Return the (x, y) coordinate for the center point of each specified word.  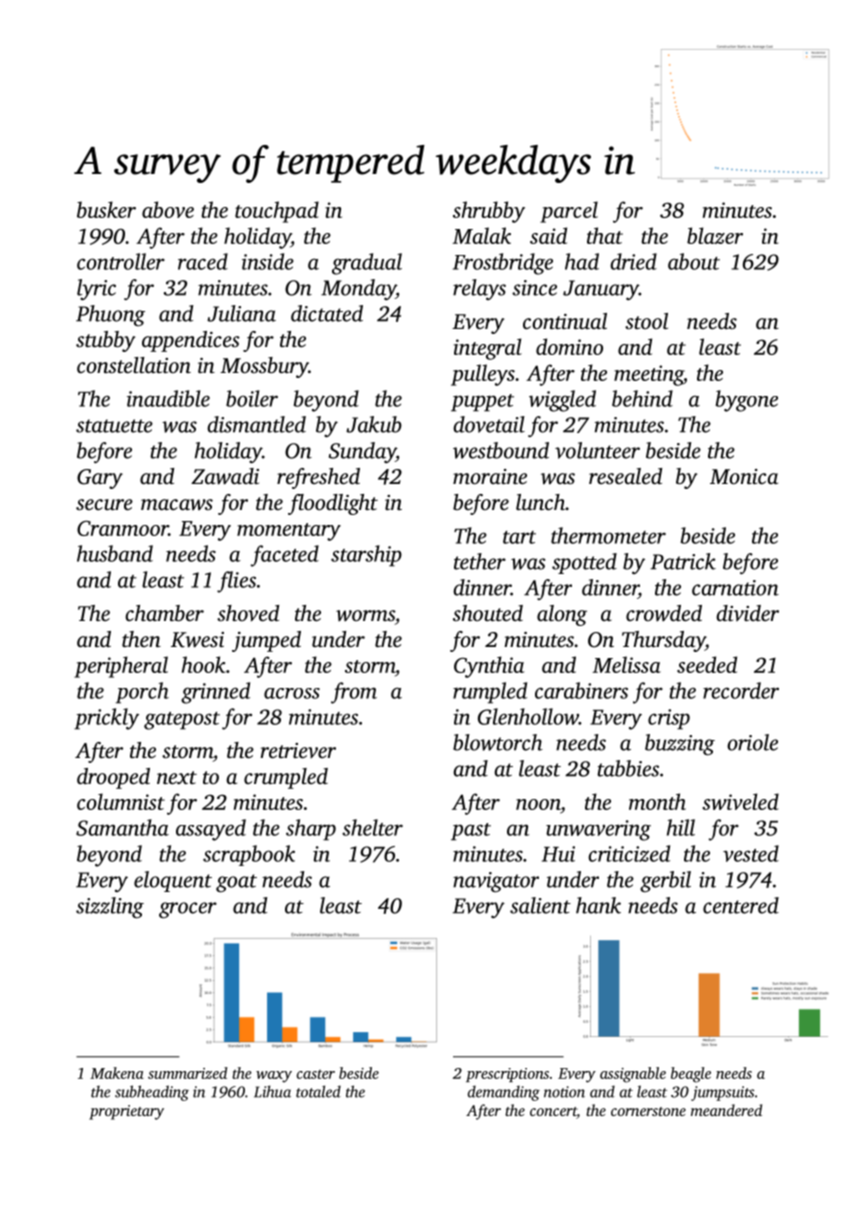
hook (204, 664)
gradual (367, 264)
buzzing (680, 744)
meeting (648, 375)
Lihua (272, 1091)
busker (106, 209)
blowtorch (498, 742)
